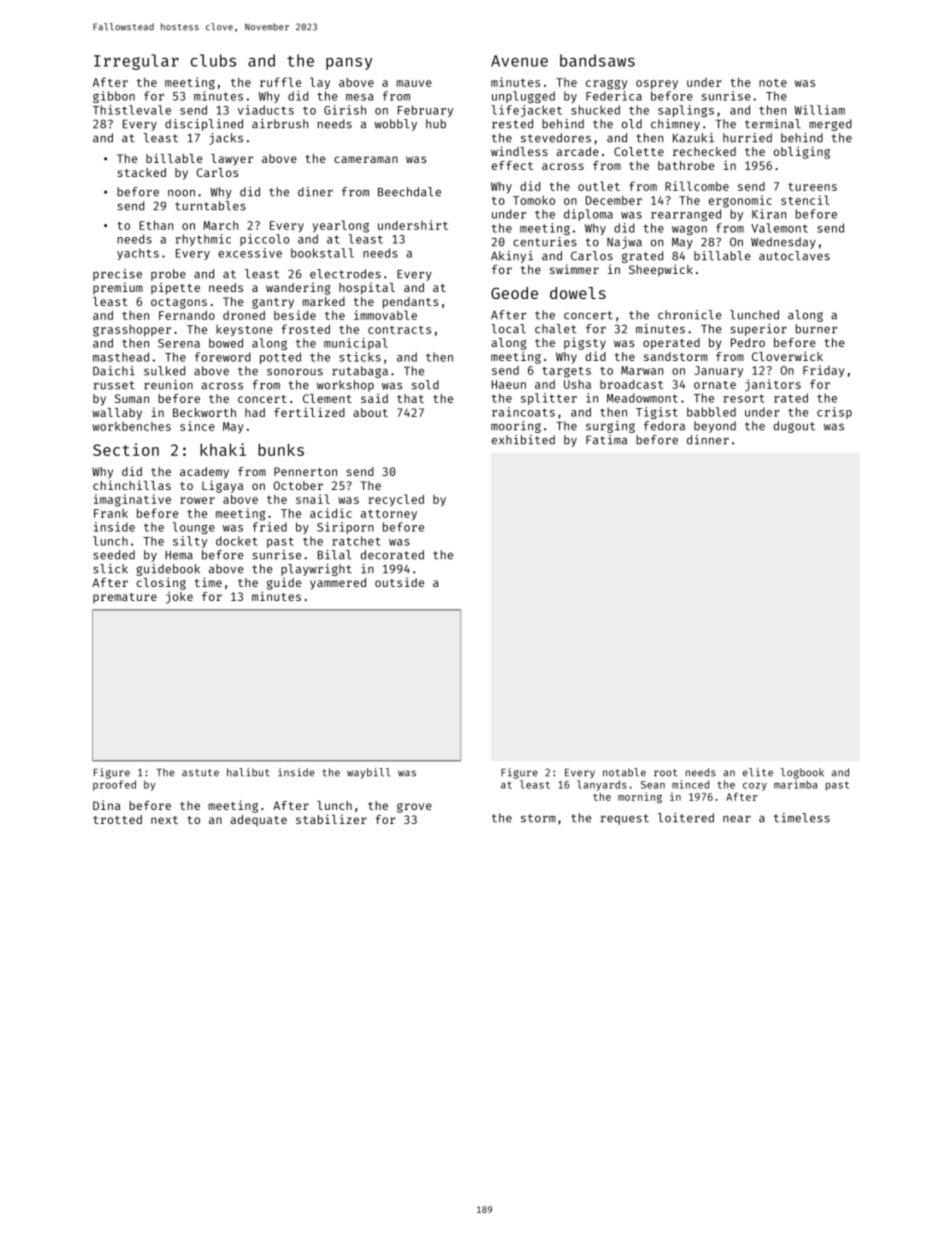  Describe the element at coordinates (578, 293) in the screenshot. I see `dowels` at that location.
